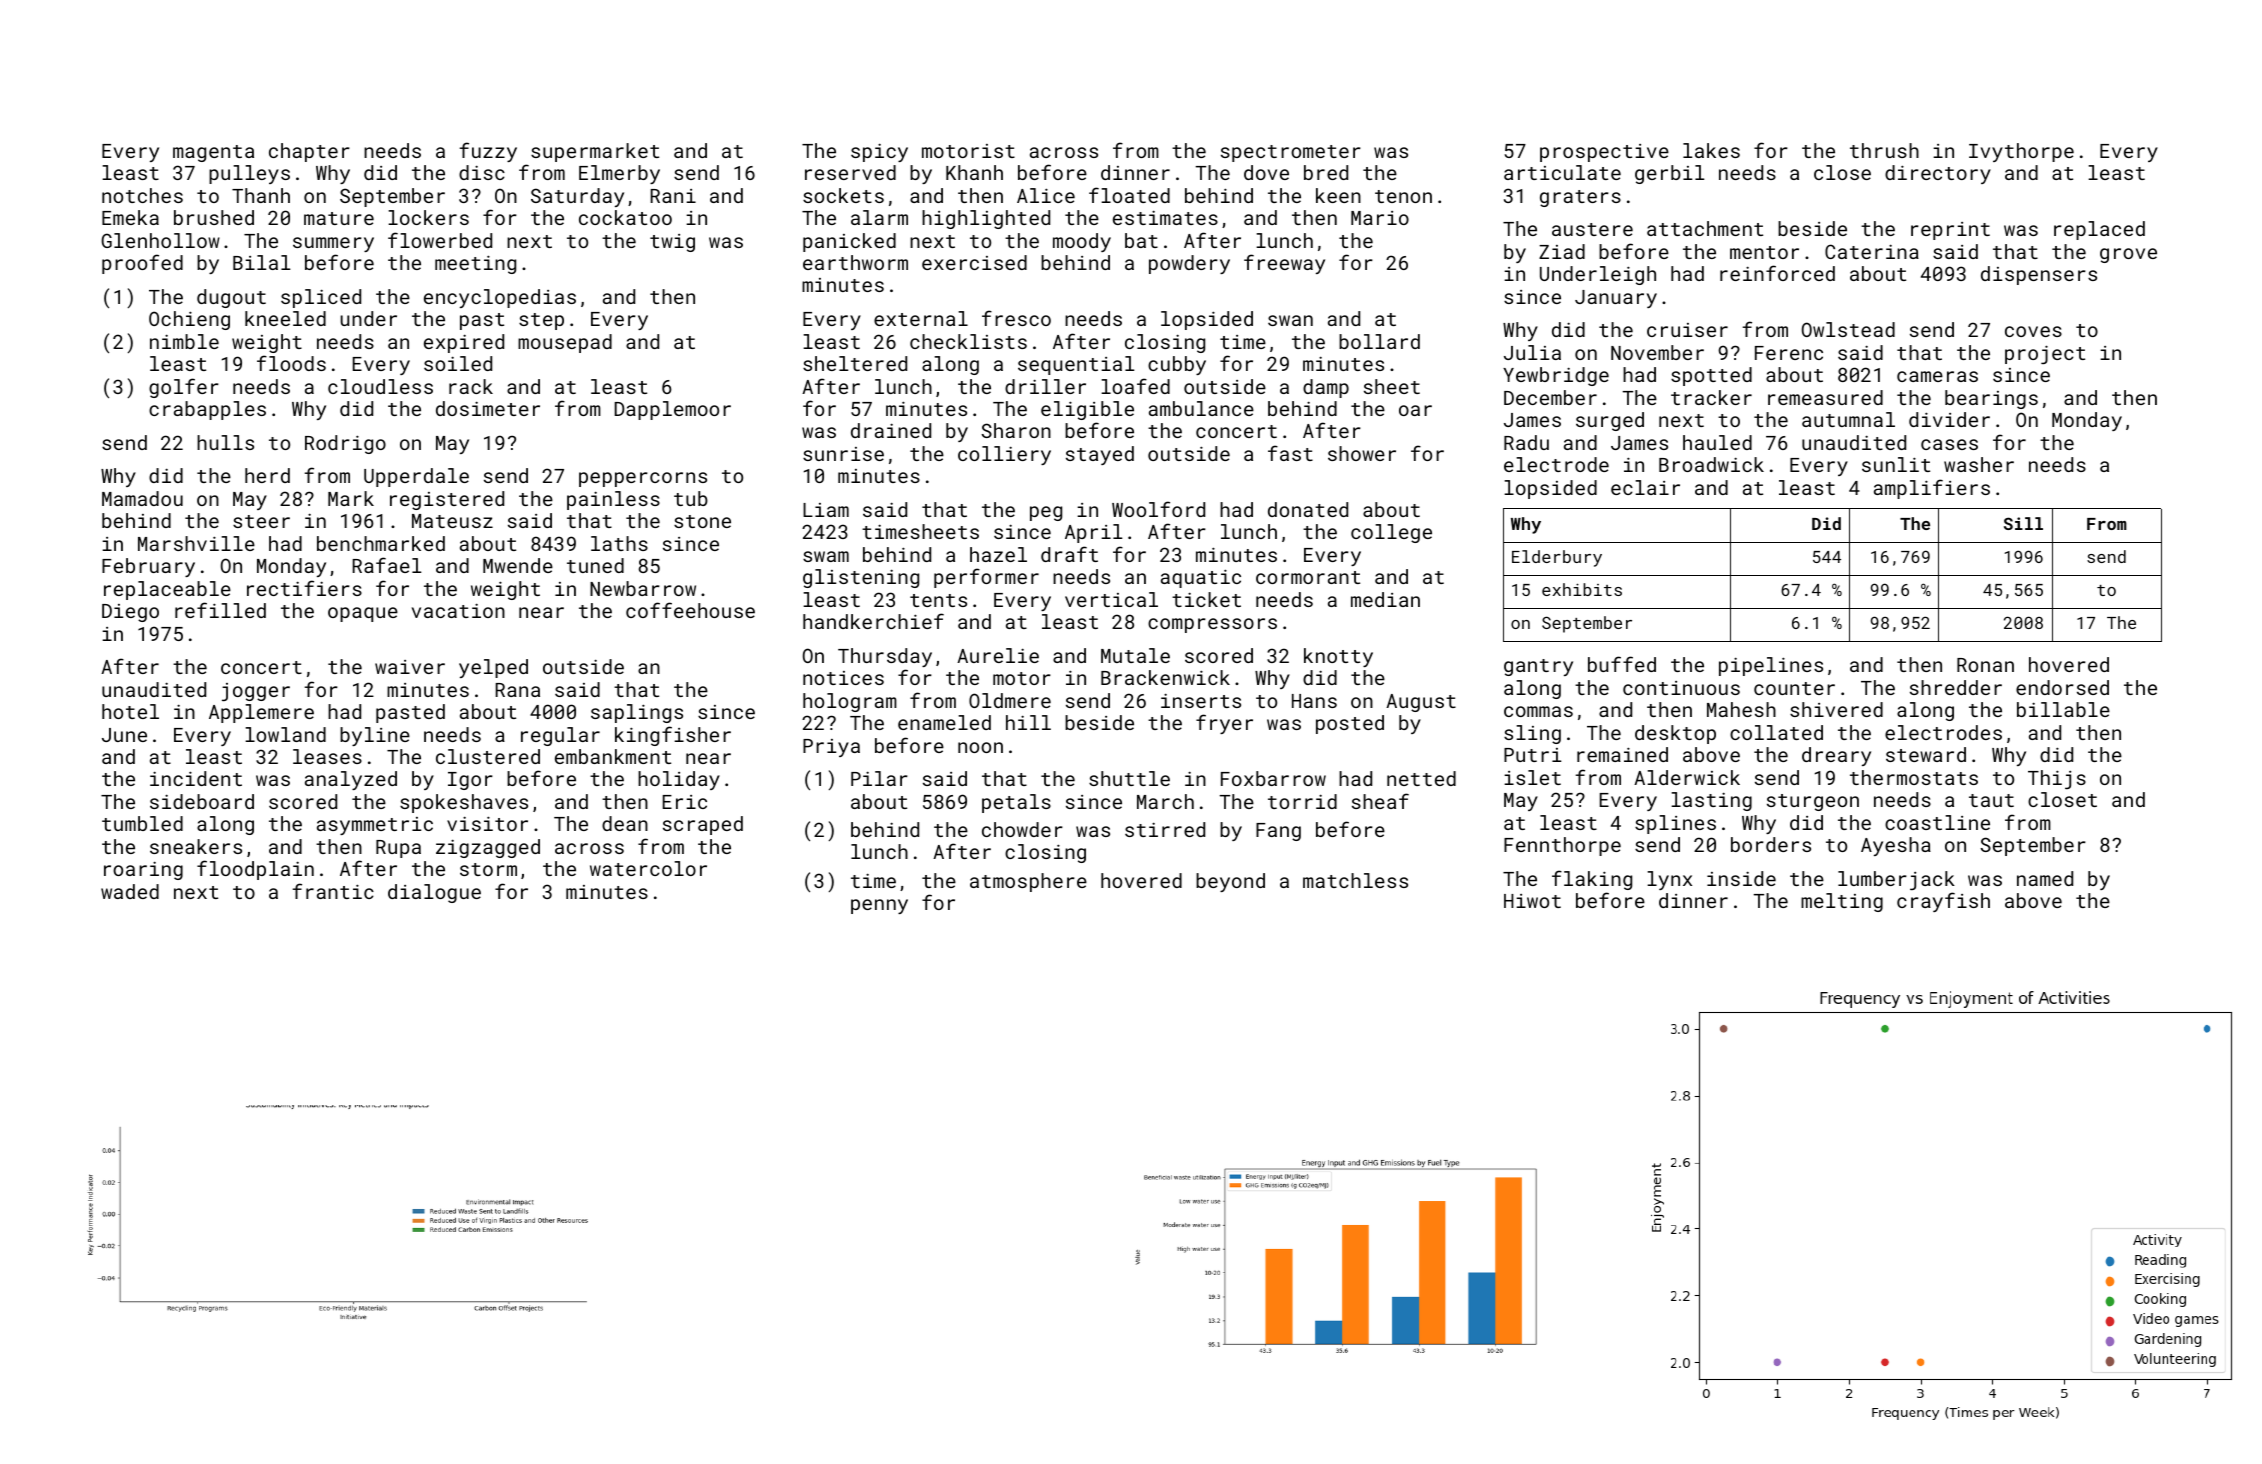  Describe the element at coordinates (1290, 453) in the document. I see `fast` at that location.
